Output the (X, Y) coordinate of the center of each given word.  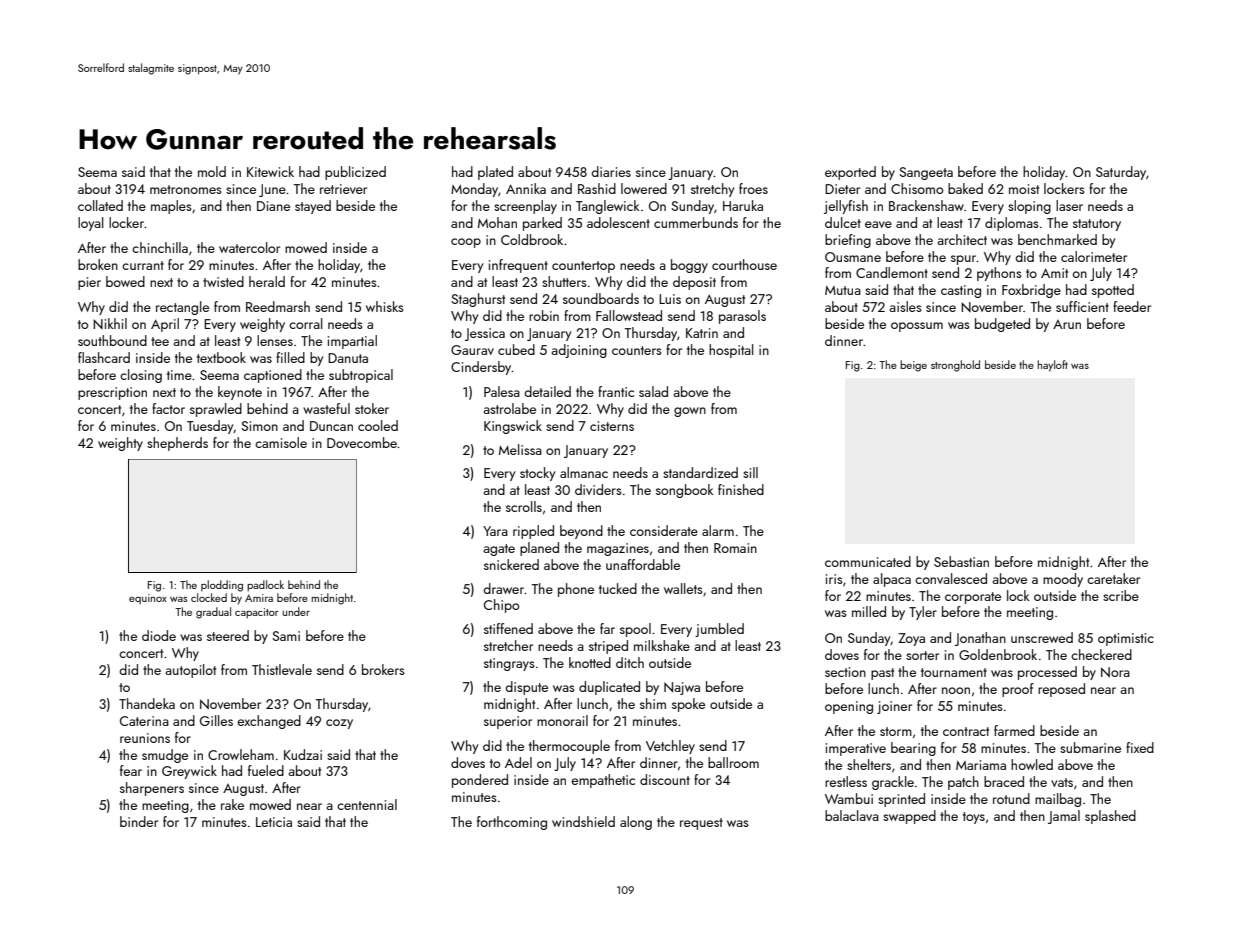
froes (753, 188)
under (296, 611)
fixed (1140, 747)
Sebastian (961, 561)
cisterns (612, 426)
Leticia (274, 822)
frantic (616, 391)
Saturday (1121, 173)
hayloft (1052, 366)
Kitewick (270, 171)
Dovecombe (362, 442)
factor (168, 408)
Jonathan (980, 639)
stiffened (508, 628)
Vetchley (670, 747)
